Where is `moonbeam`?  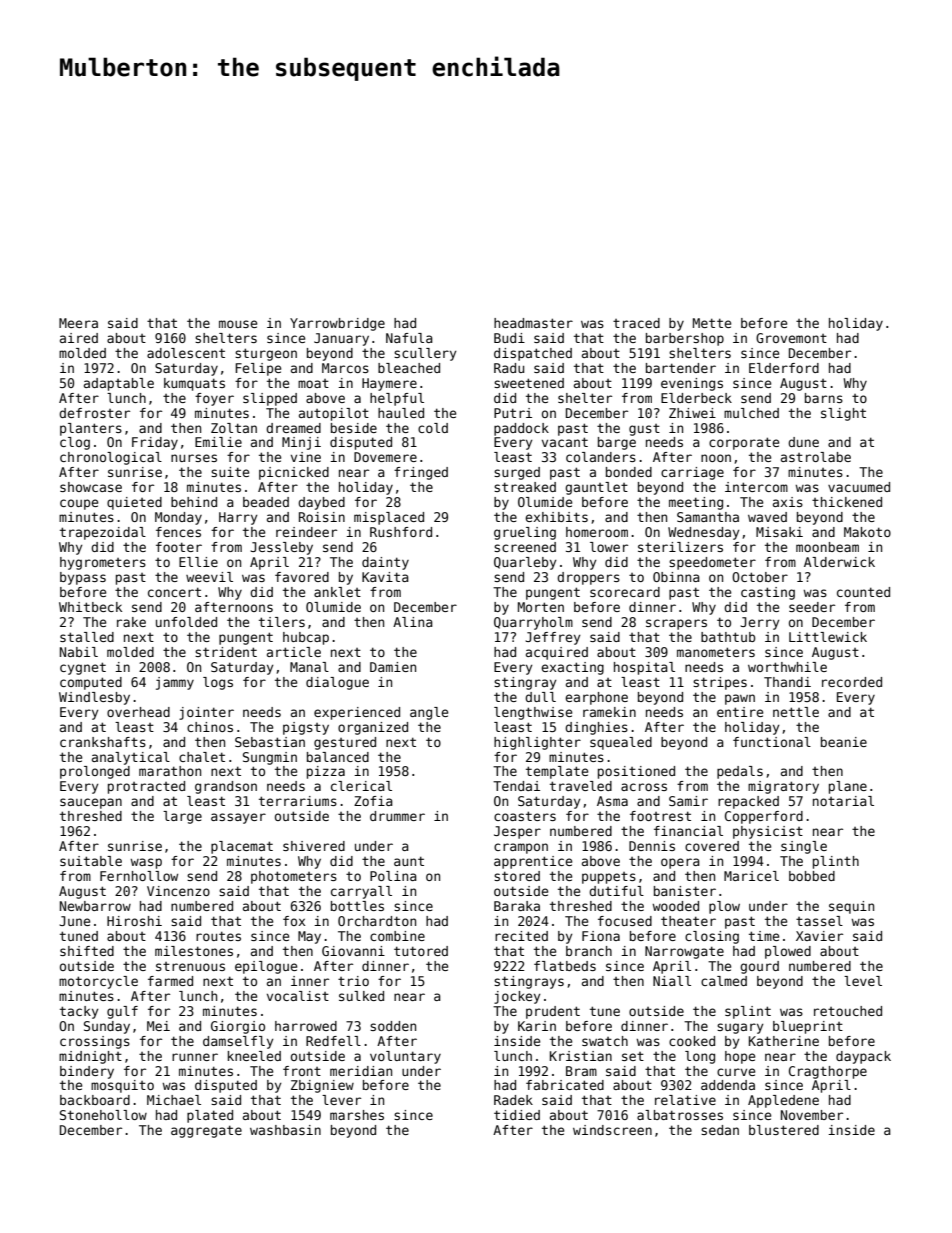 moonbeam is located at coordinates (827, 547).
